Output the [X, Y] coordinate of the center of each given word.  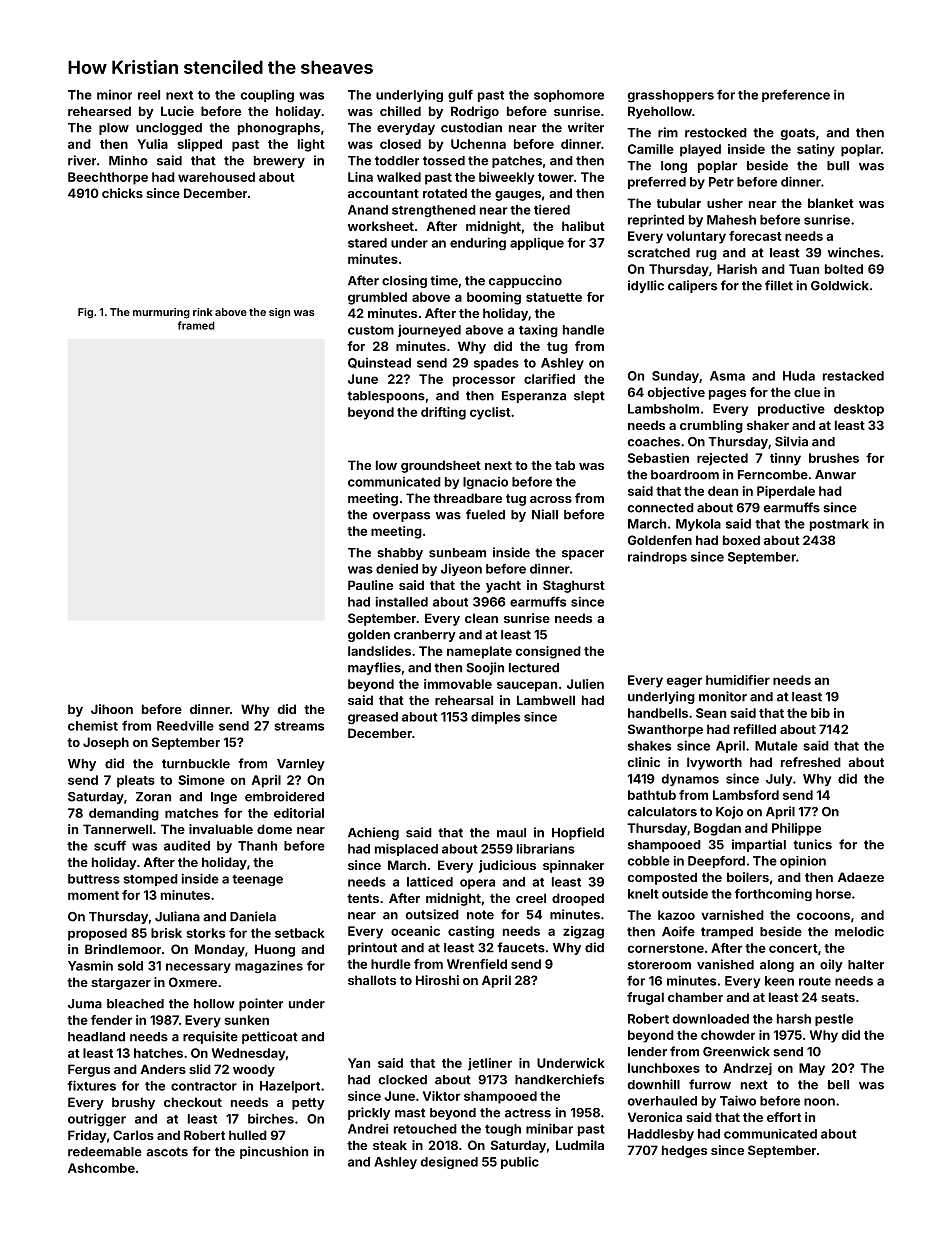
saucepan [527, 686]
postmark [839, 525]
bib [820, 713]
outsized [432, 914]
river [82, 160]
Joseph [106, 743]
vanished [725, 964]
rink [203, 312]
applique [537, 243]
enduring [478, 244]
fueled [485, 514]
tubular [679, 203]
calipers [692, 286]
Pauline [370, 585]
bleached [135, 1004]
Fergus [89, 1070]
